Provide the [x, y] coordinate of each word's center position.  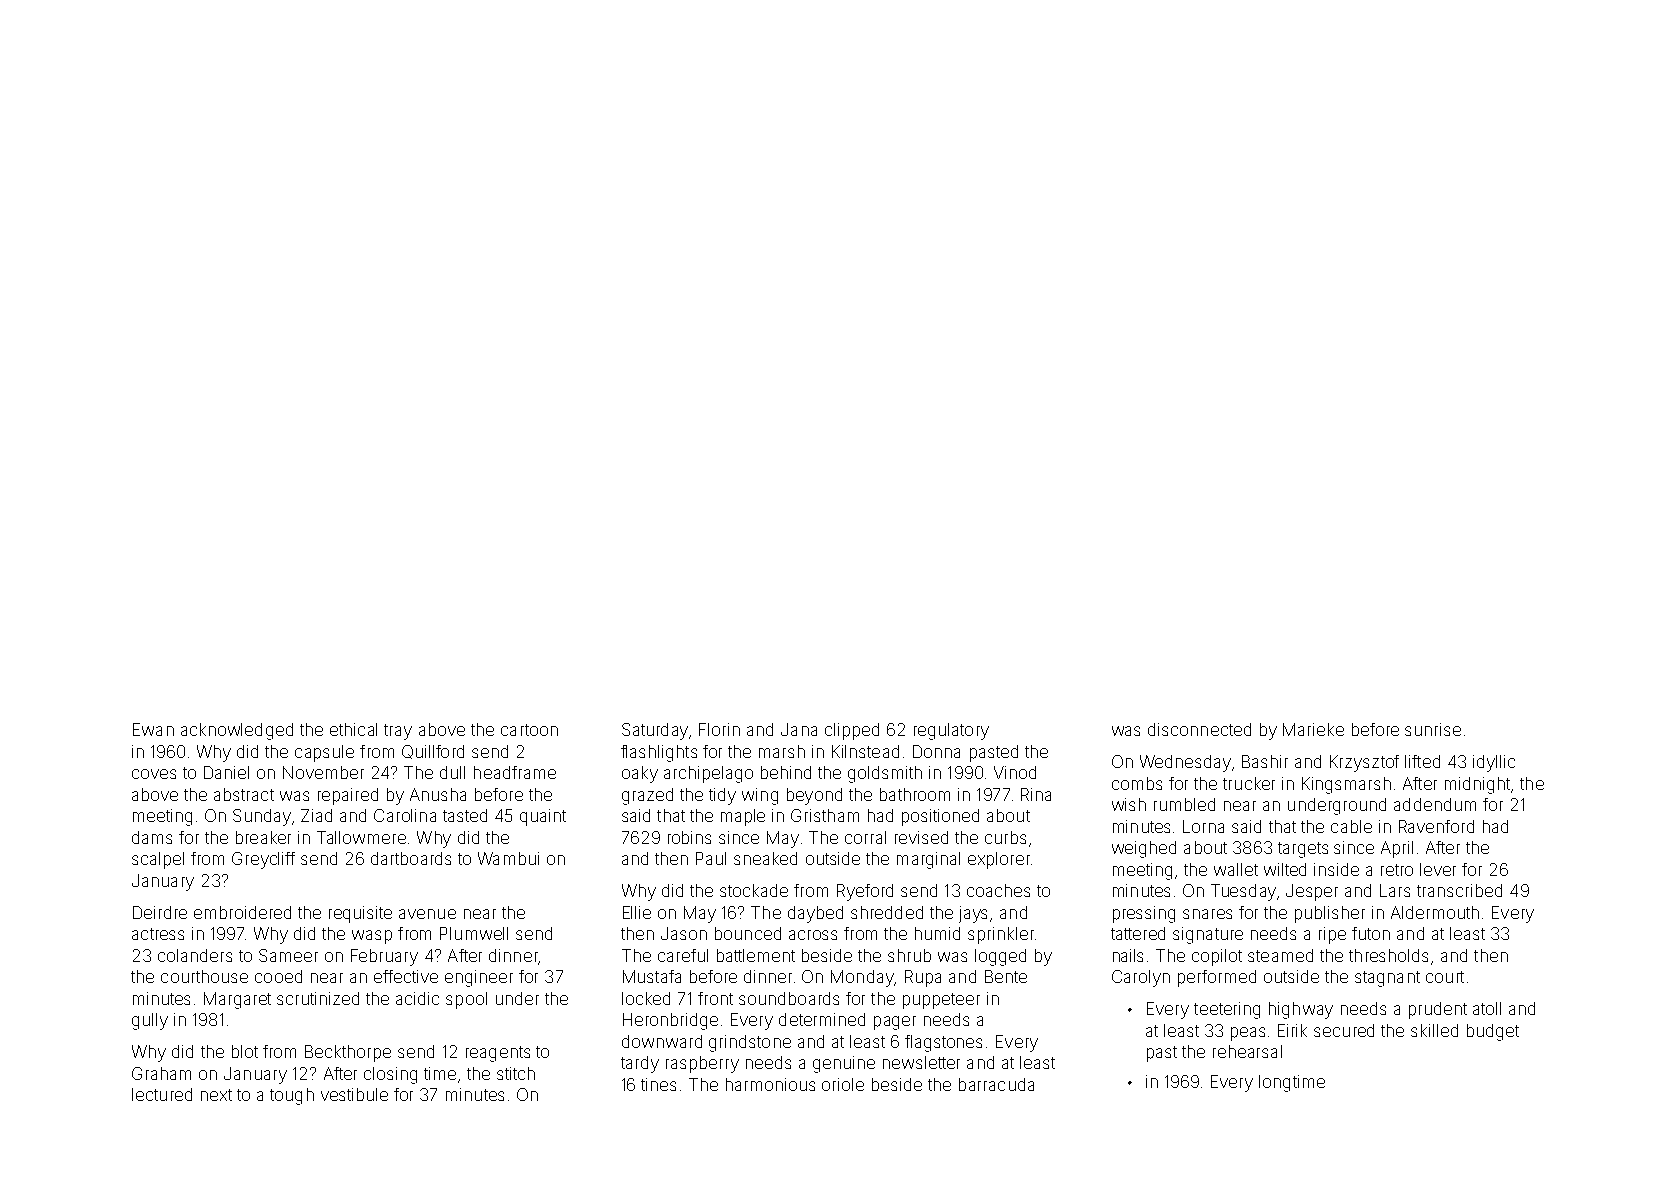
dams [152, 837]
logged [1000, 957]
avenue [427, 914]
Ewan [153, 729]
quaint [543, 817]
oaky [640, 774]
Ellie [637, 912]
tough [292, 1096]
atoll [1487, 1008]
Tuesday [1243, 892]
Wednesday [1185, 763]
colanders [195, 955]
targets [1303, 850]
